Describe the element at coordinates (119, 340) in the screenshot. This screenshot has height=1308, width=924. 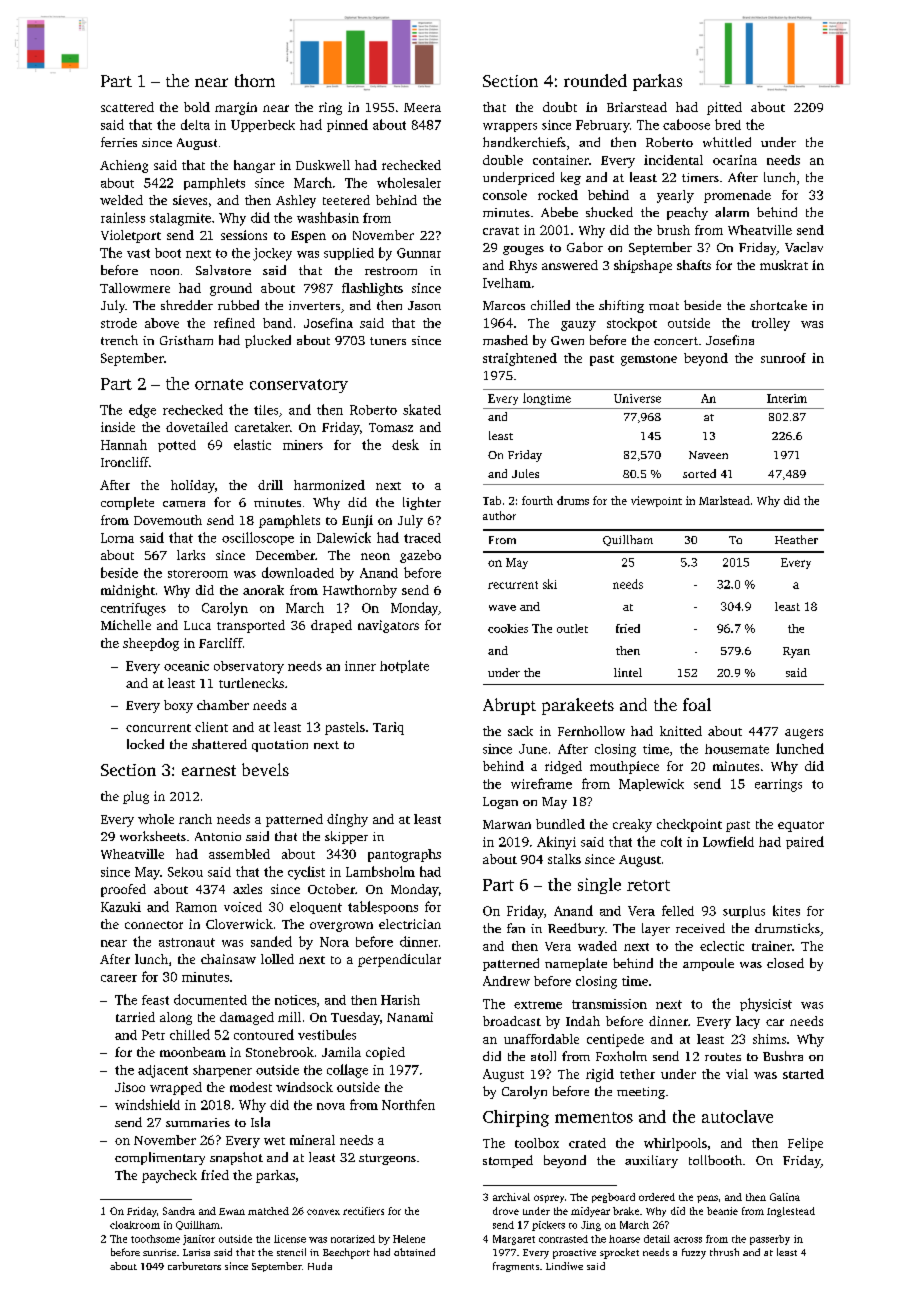
I see `trench` at that location.
